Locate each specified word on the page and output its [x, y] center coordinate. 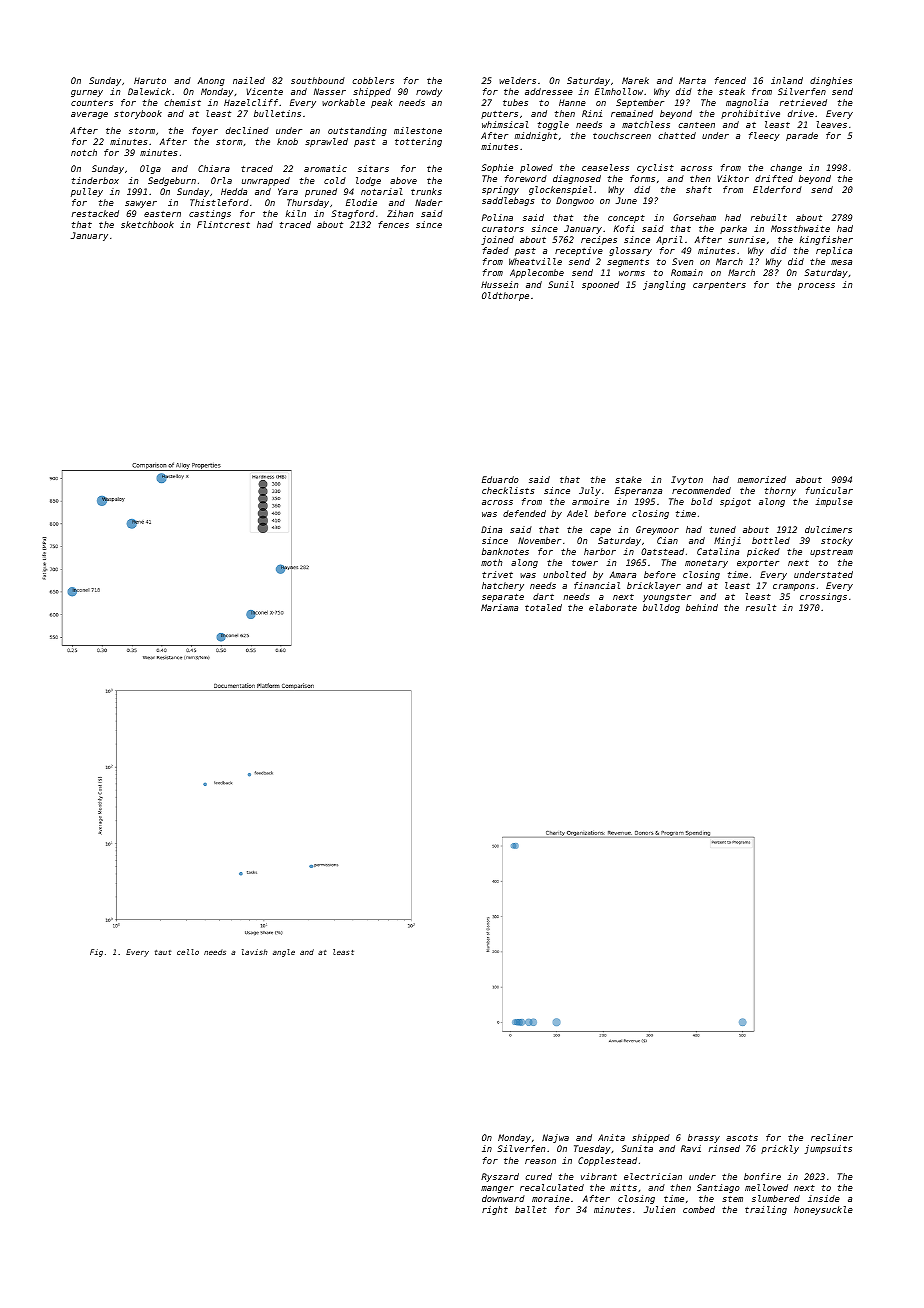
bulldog [661, 608]
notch [84, 152]
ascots [742, 1138]
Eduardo [500, 479]
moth [491, 562]
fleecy [764, 136]
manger [497, 1189]
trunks [426, 191]
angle [284, 953]
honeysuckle [823, 1210]
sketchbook [147, 224]
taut [163, 952]
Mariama [499, 607]
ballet [531, 1209]
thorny [780, 491]
